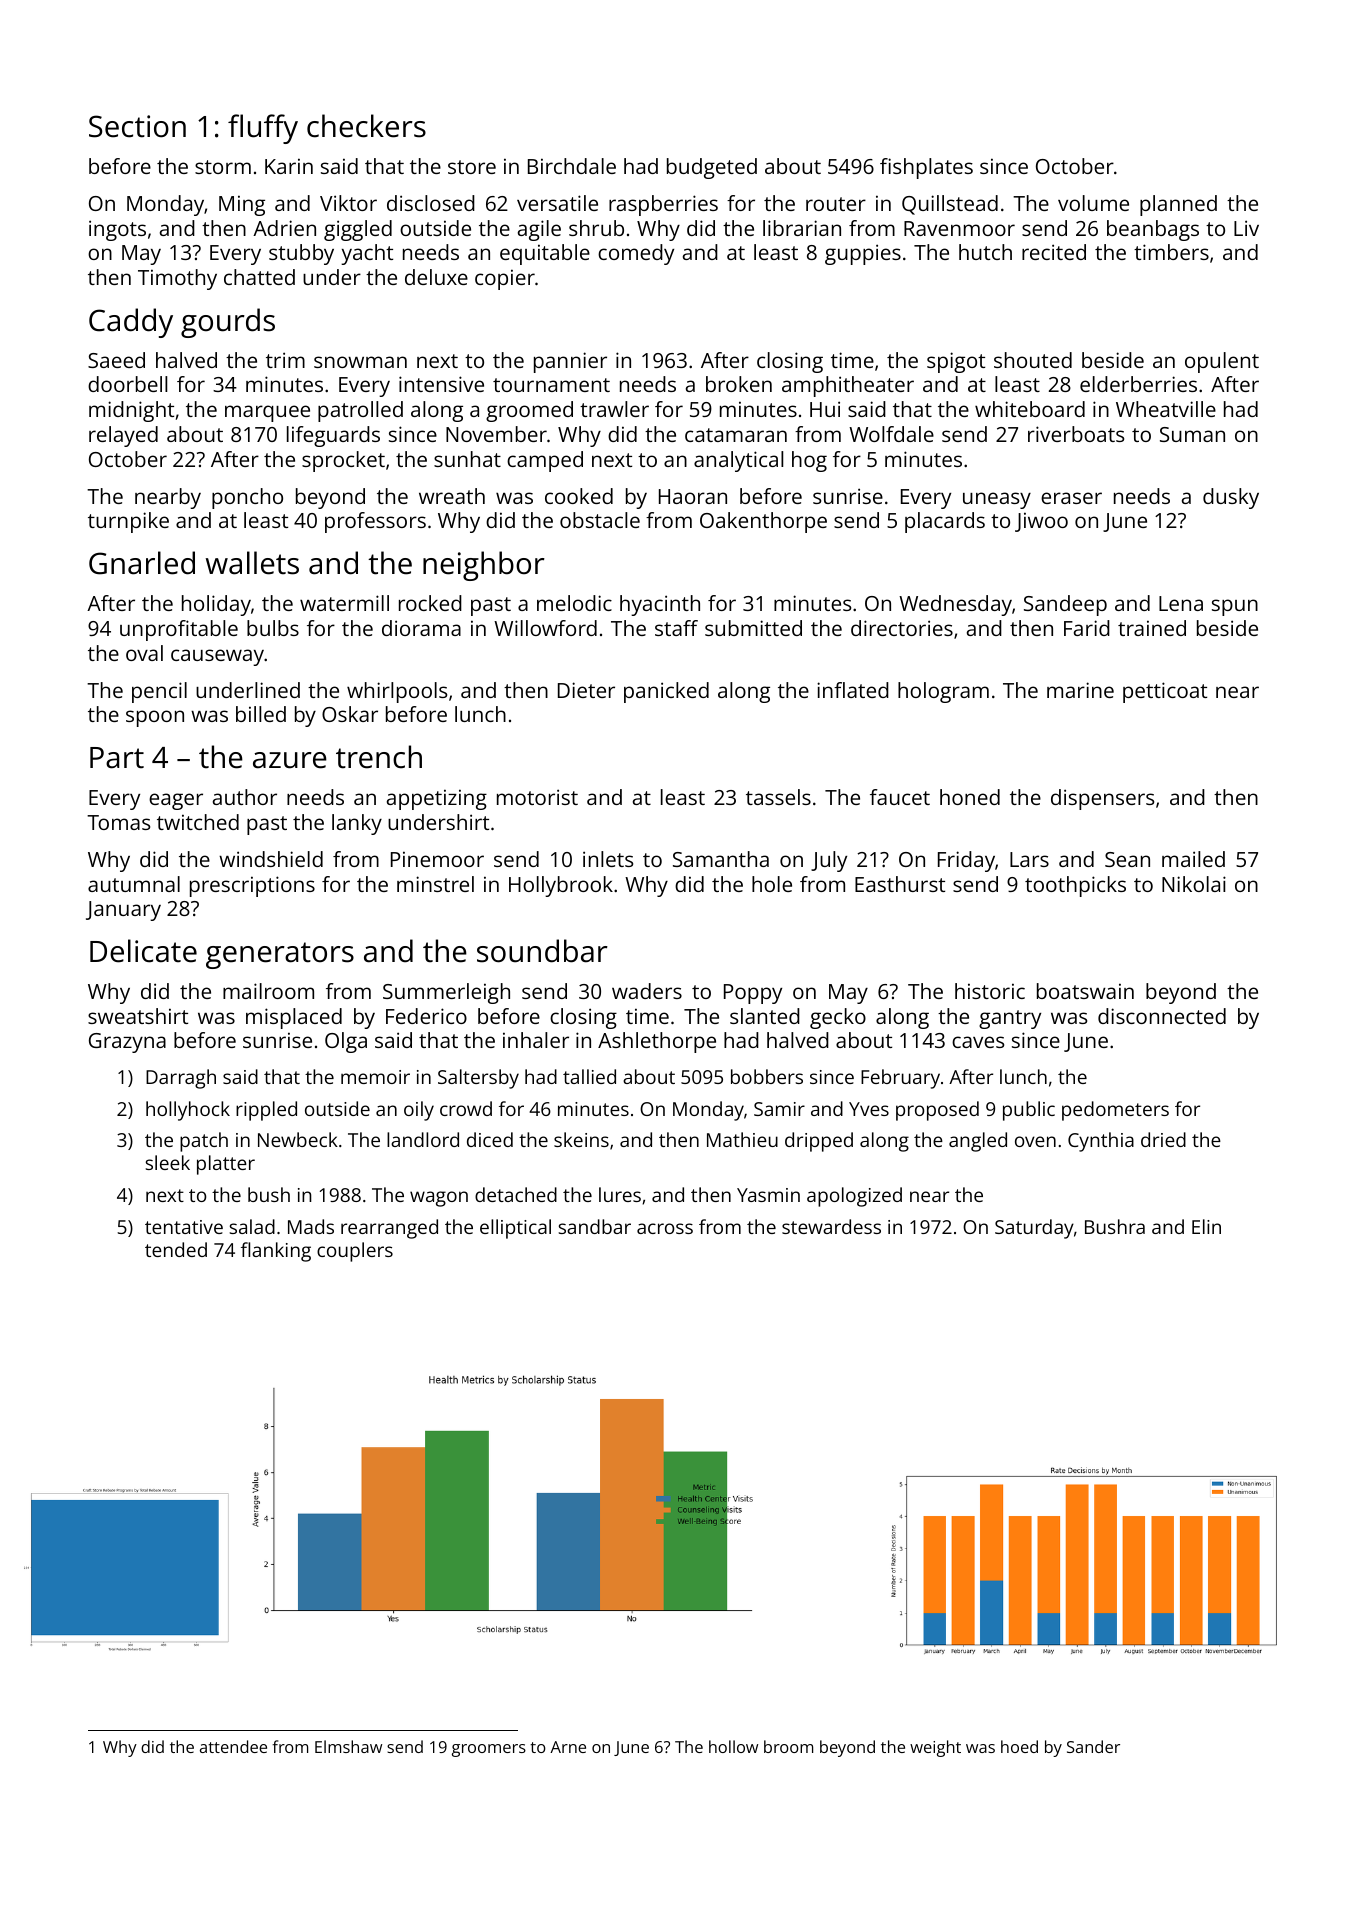  I want to click on checkers, so click(366, 126).
